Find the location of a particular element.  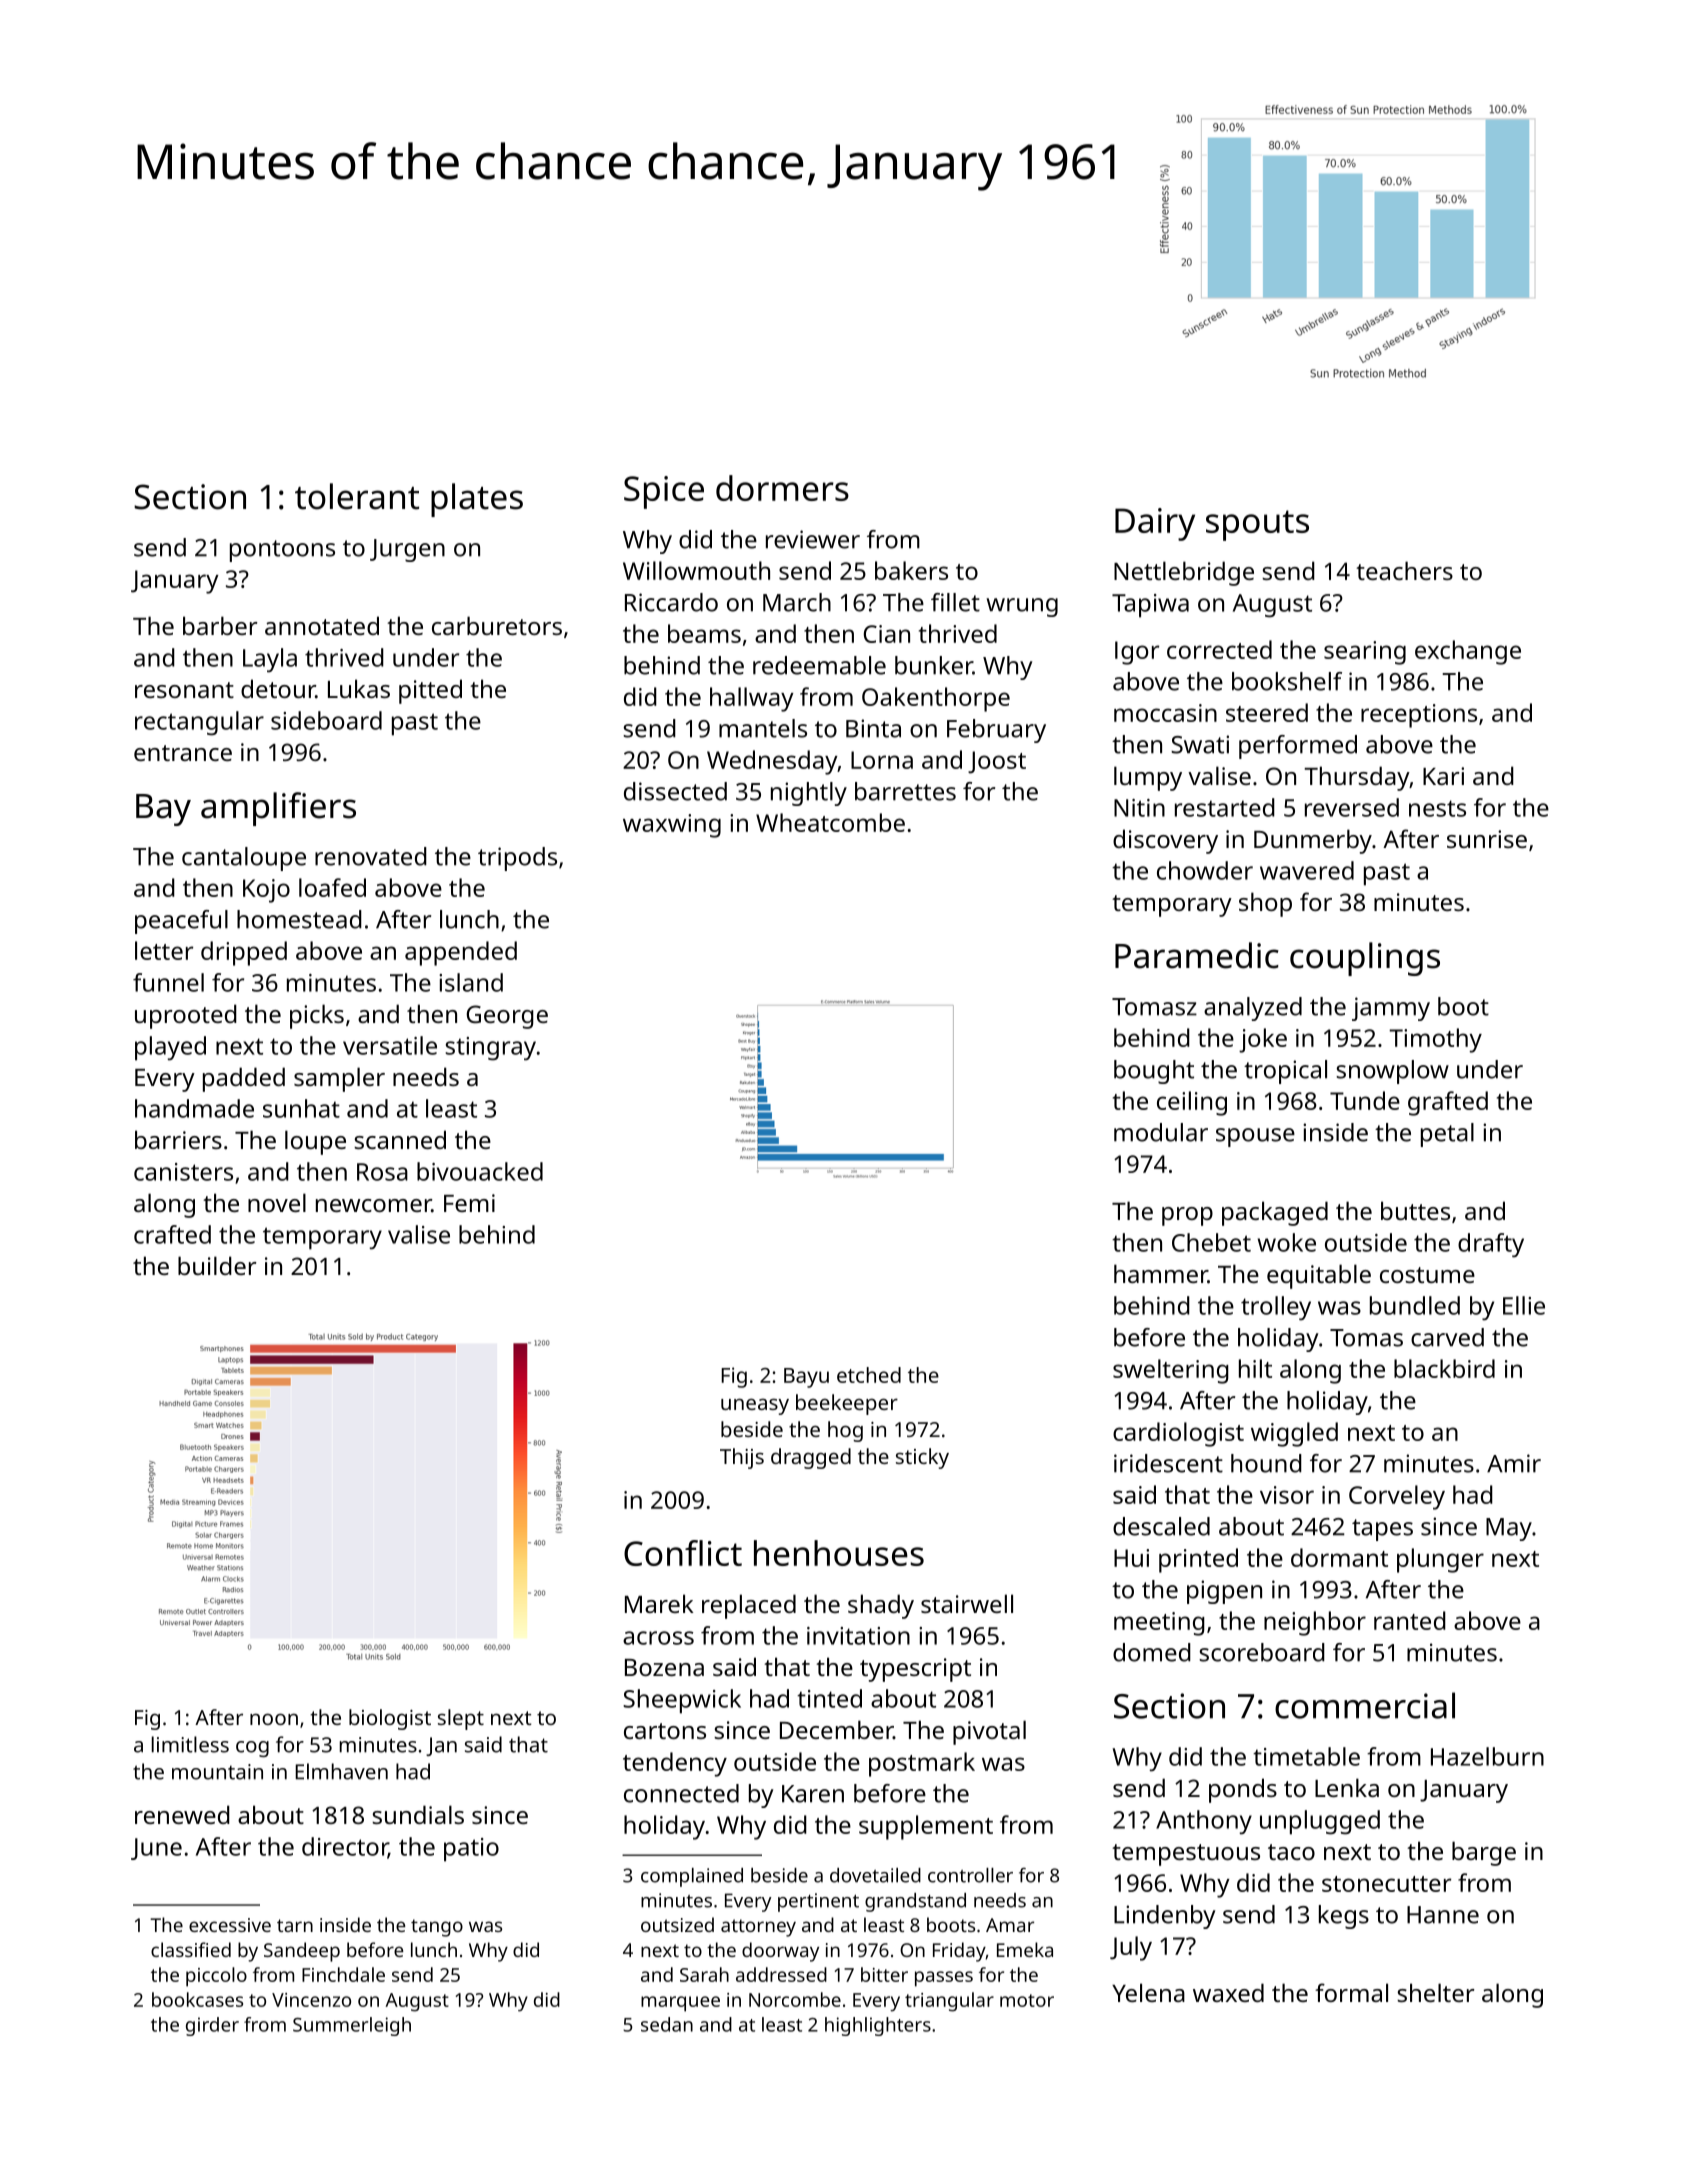

Bayu is located at coordinates (806, 1378).
